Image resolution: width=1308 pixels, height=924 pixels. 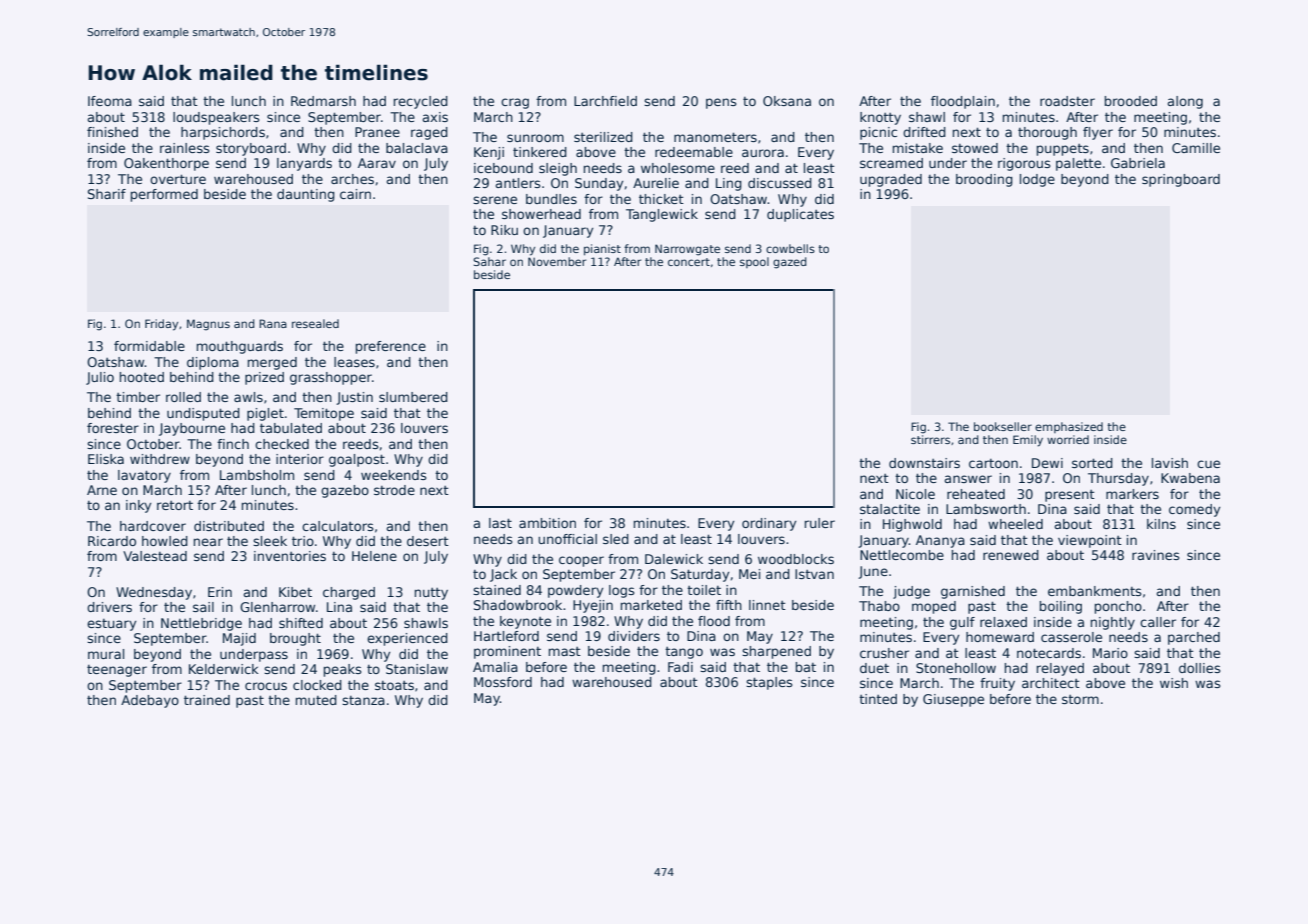 I want to click on pens, so click(x=721, y=103).
